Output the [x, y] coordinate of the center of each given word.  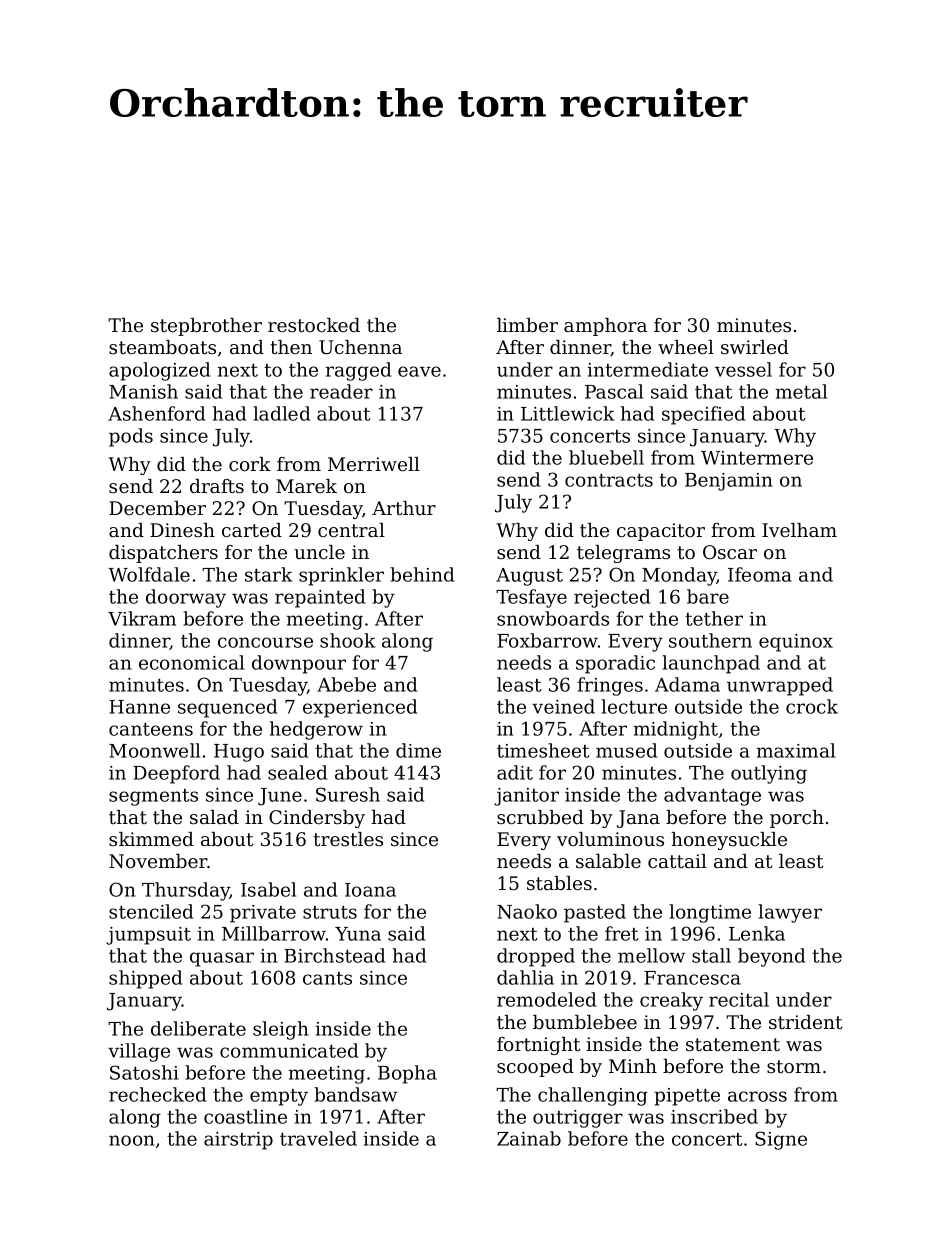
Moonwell [154, 750]
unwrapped [780, 686]
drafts [217, 486]
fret [621, 933]
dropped [536, 957]
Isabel [268, 889]
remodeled [546, 999]
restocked [314, 325]
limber [527, 325]
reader [341, 391]
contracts [609, 480]
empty [279, 1097]
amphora [605, 327]
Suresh [348, 794]
